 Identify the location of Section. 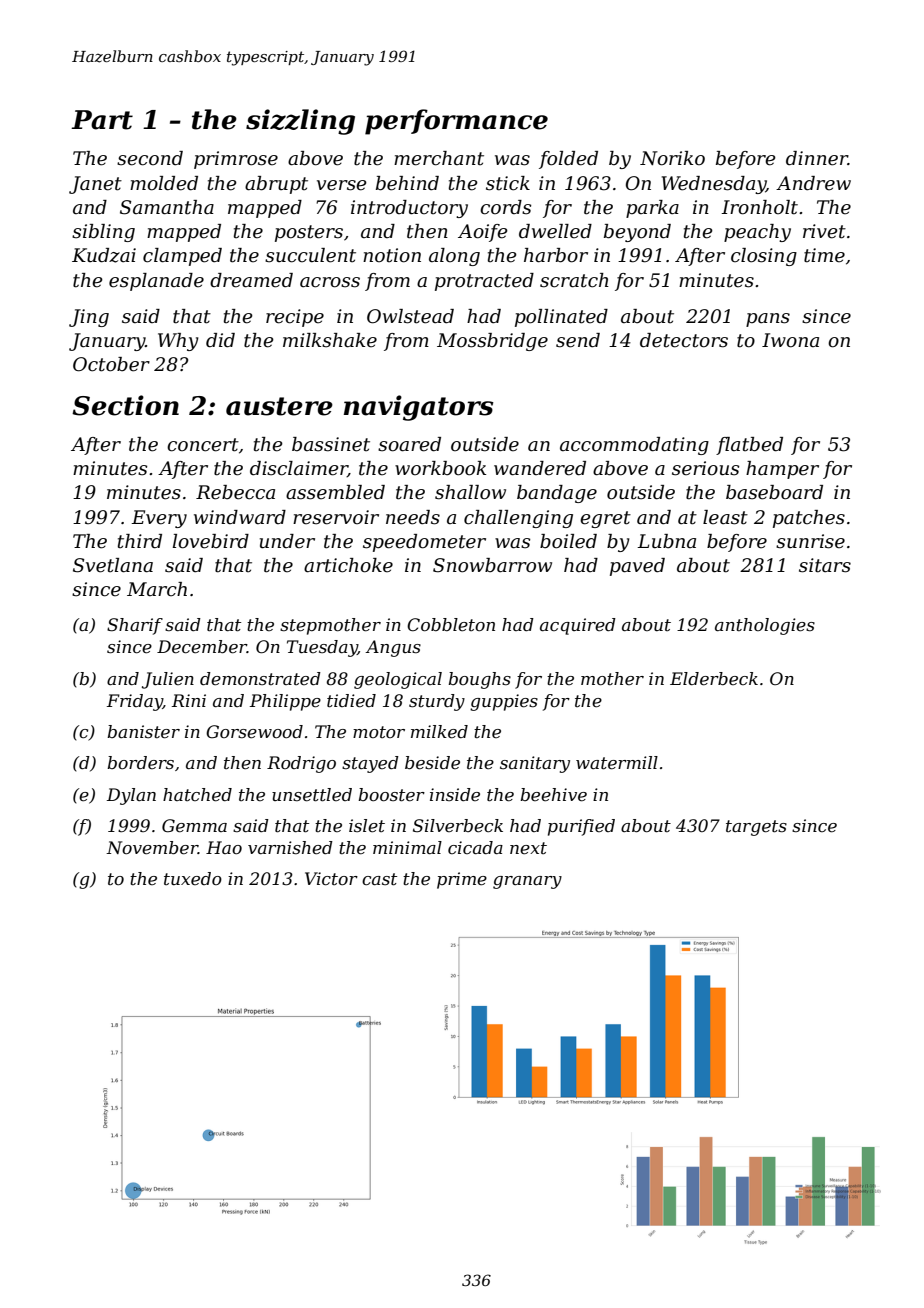
(125, 405).
